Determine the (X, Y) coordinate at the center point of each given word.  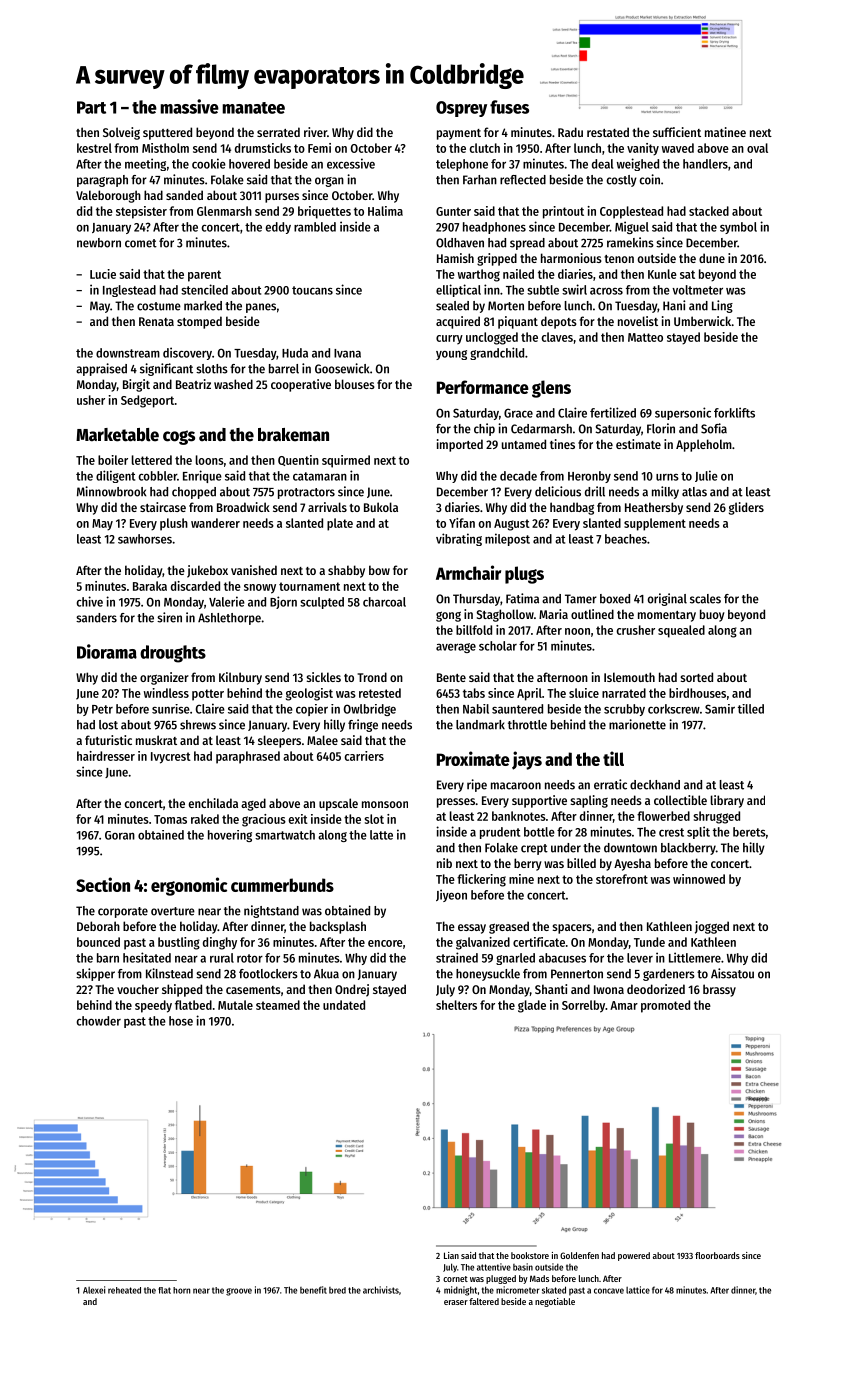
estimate (638, 444)
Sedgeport (147, 401)
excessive (351, 163)
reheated (124, 1290)
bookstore (530, 1255)
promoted (665, 1006)
